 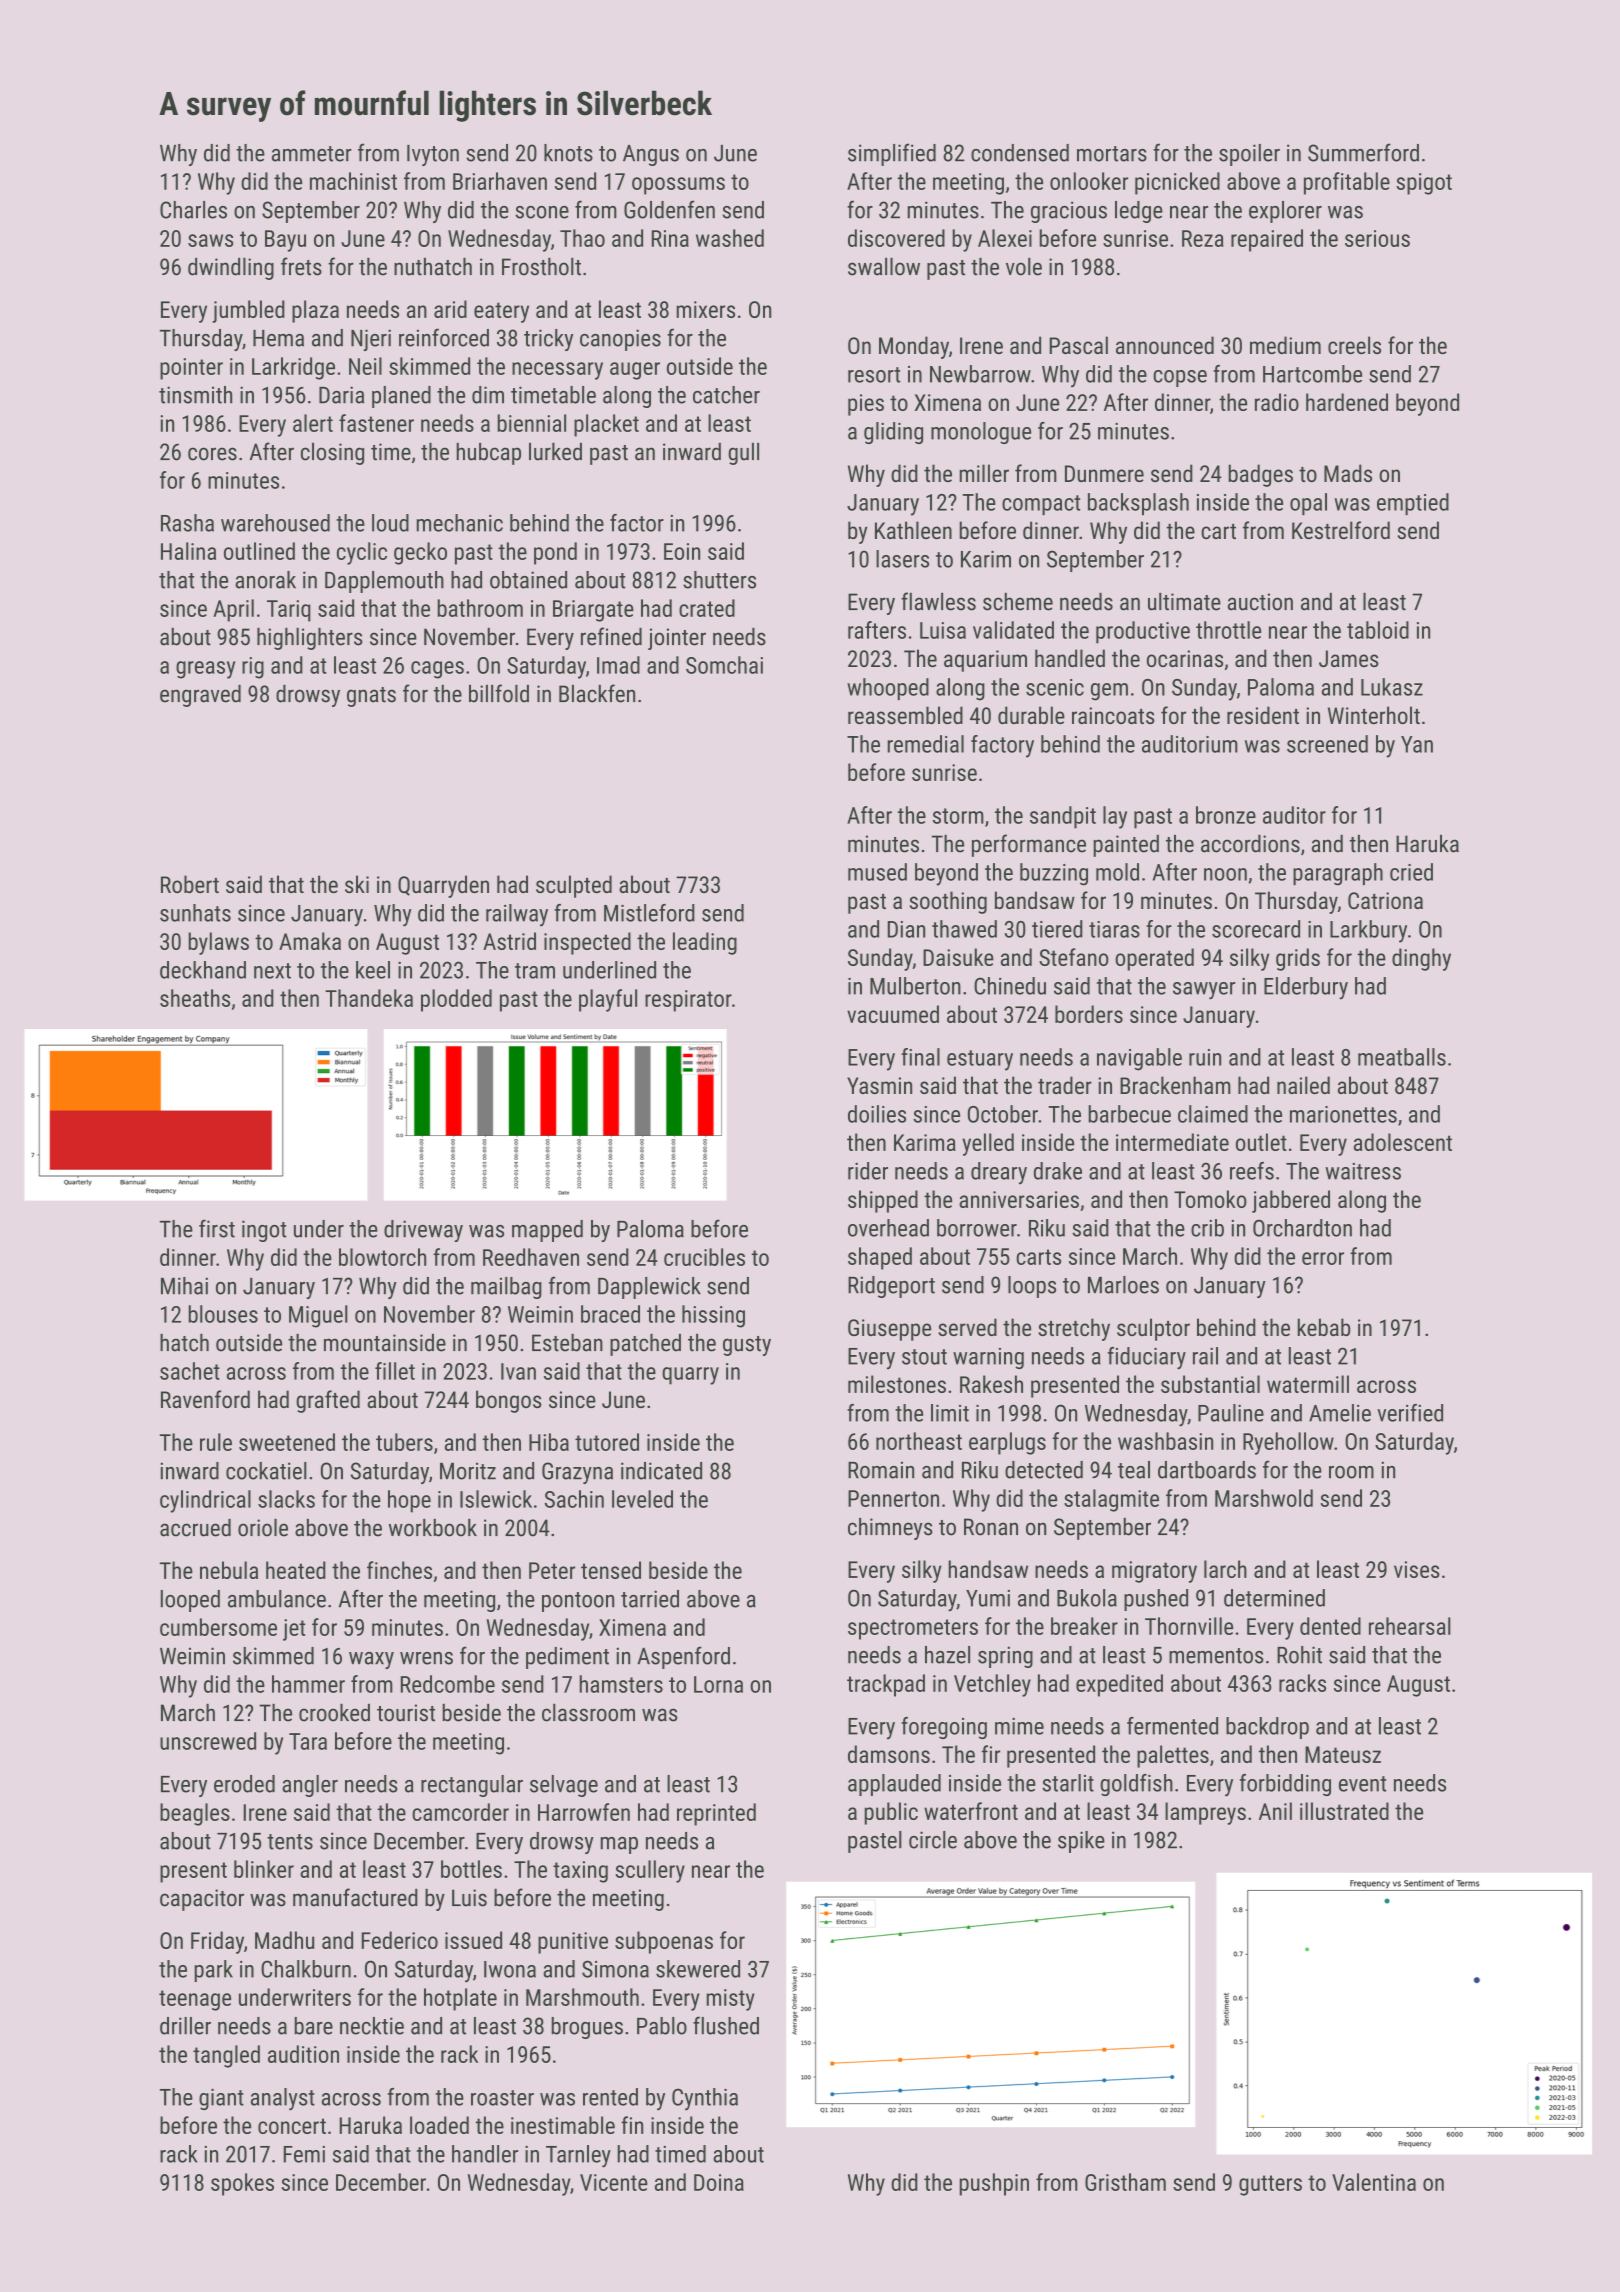 What do you see at coordinates (597, 693) in the image?
I see `Blackfen` at bounding box center [597, 693].
